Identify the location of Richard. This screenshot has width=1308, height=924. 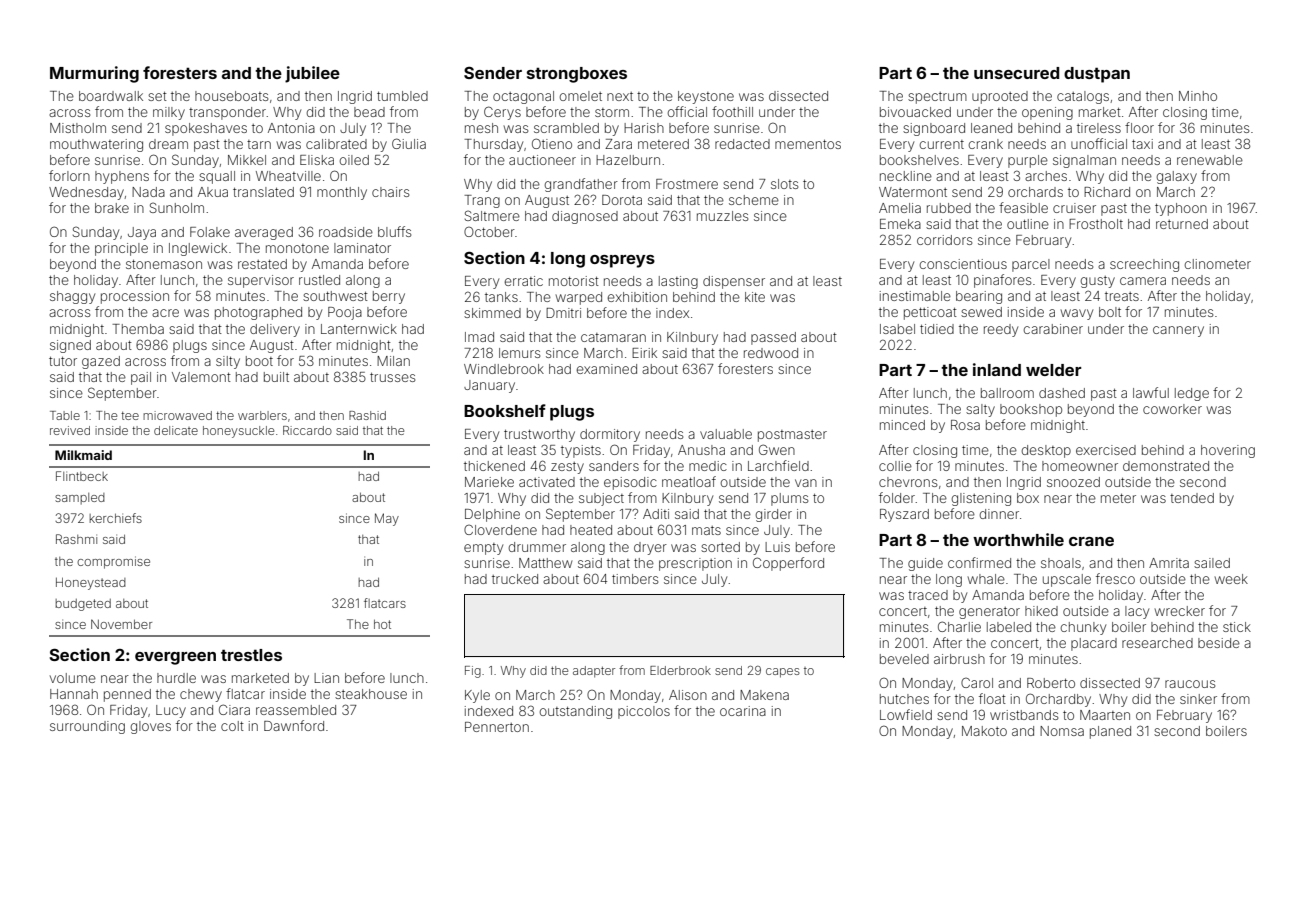
(1107, 192).
